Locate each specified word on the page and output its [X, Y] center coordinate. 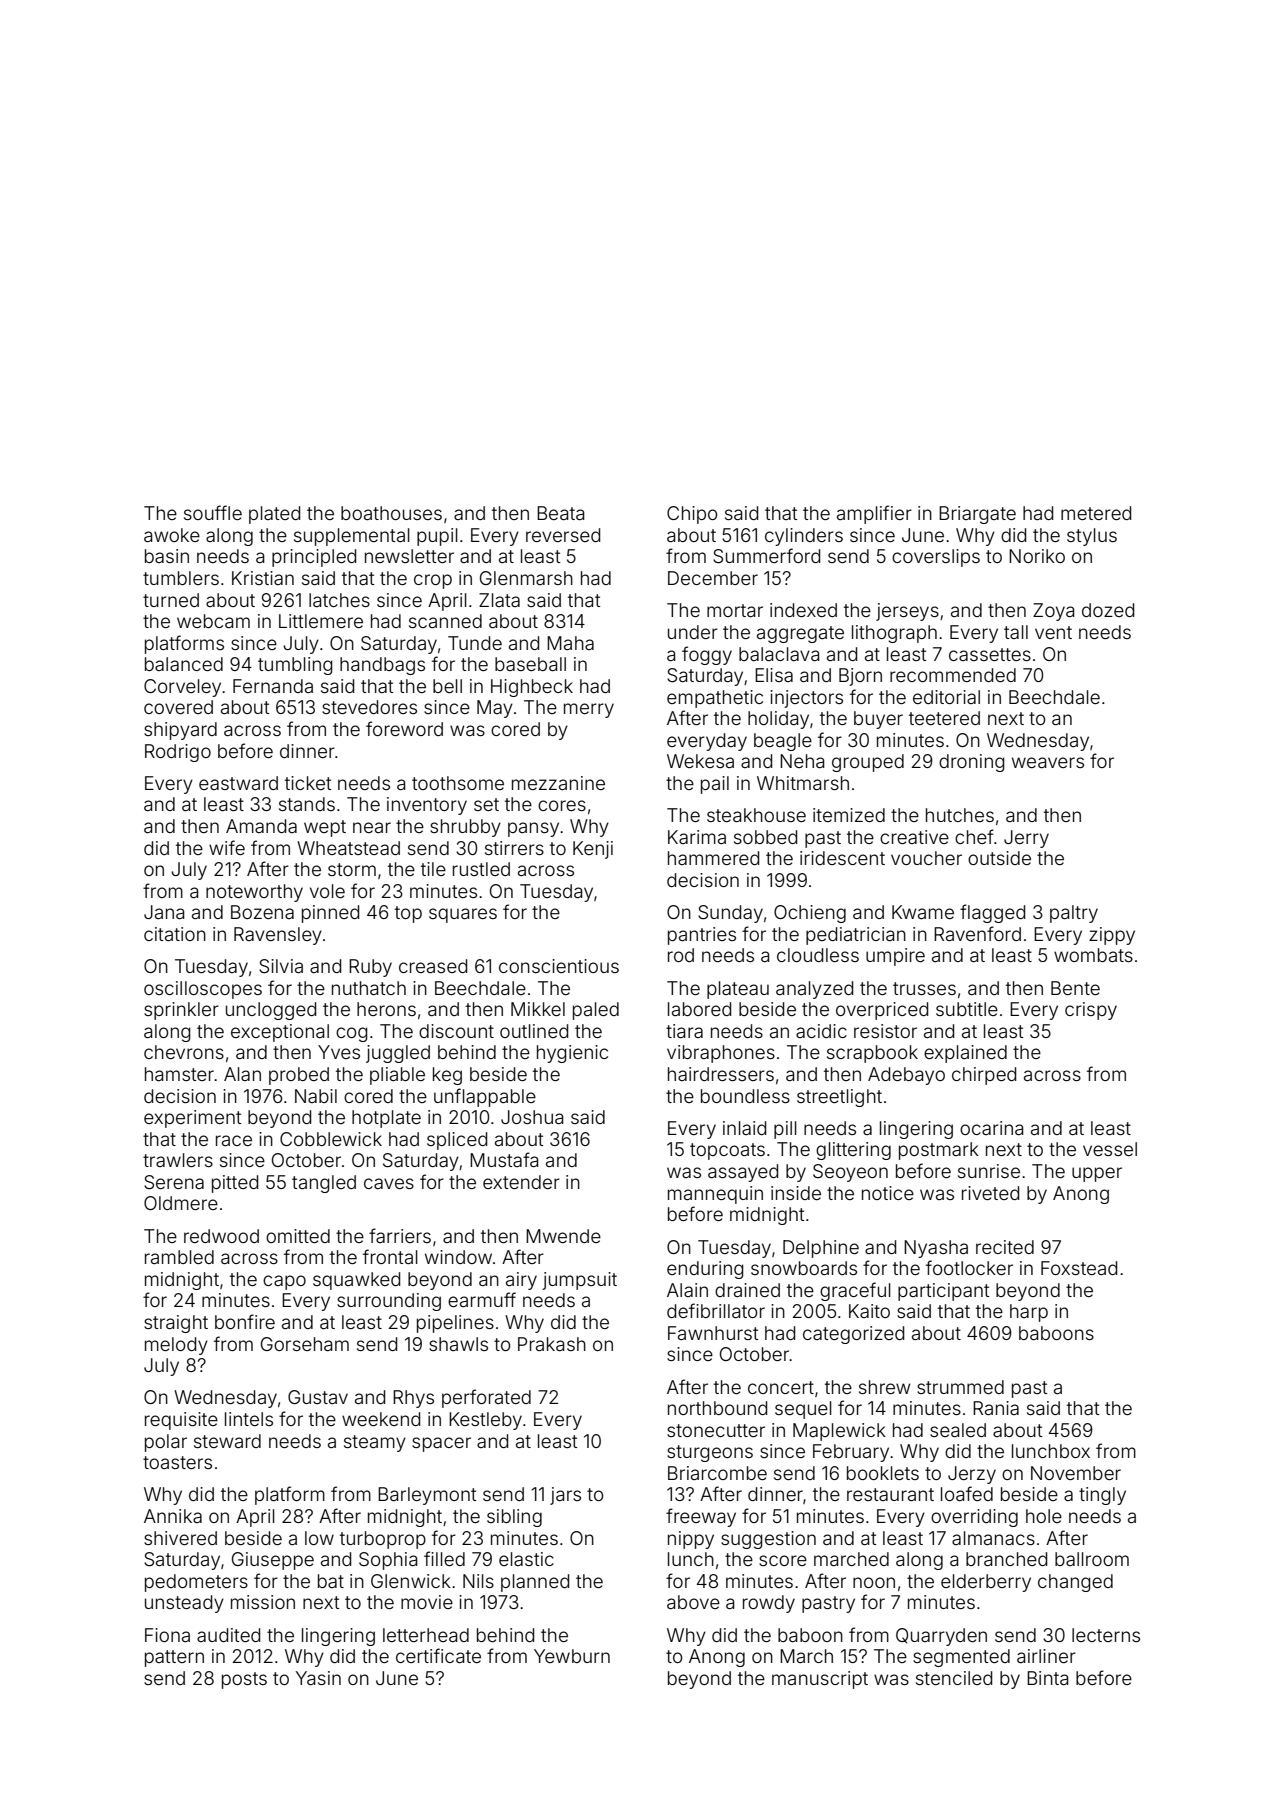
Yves [339, 1052]
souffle [213, 512]
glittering [853, 1151]
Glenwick [411, 1581]
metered [1096, 513]
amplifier [874, 514]
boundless [745, 1096]
